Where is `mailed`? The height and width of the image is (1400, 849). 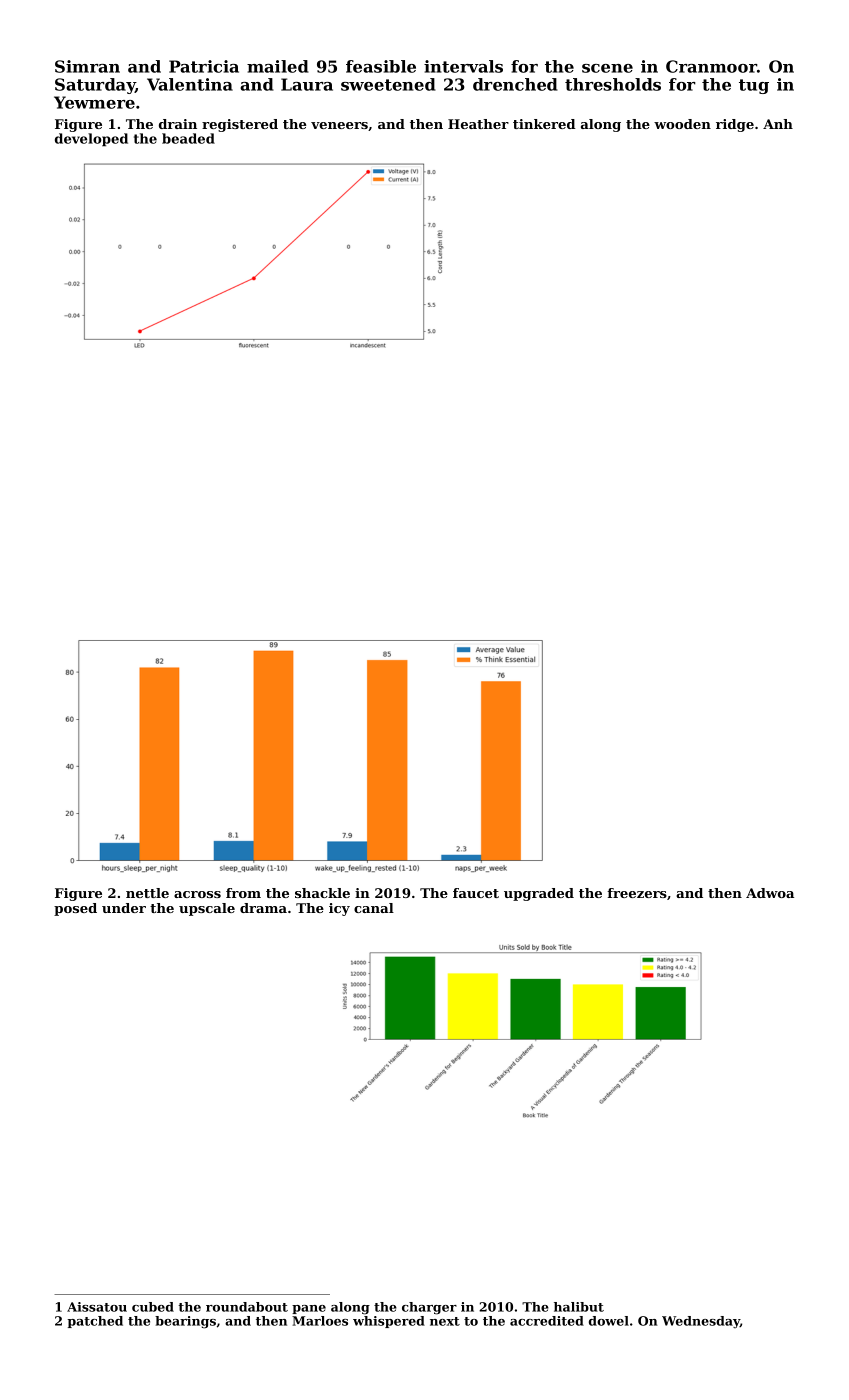 mailed is located at coordinates (278, 66).
